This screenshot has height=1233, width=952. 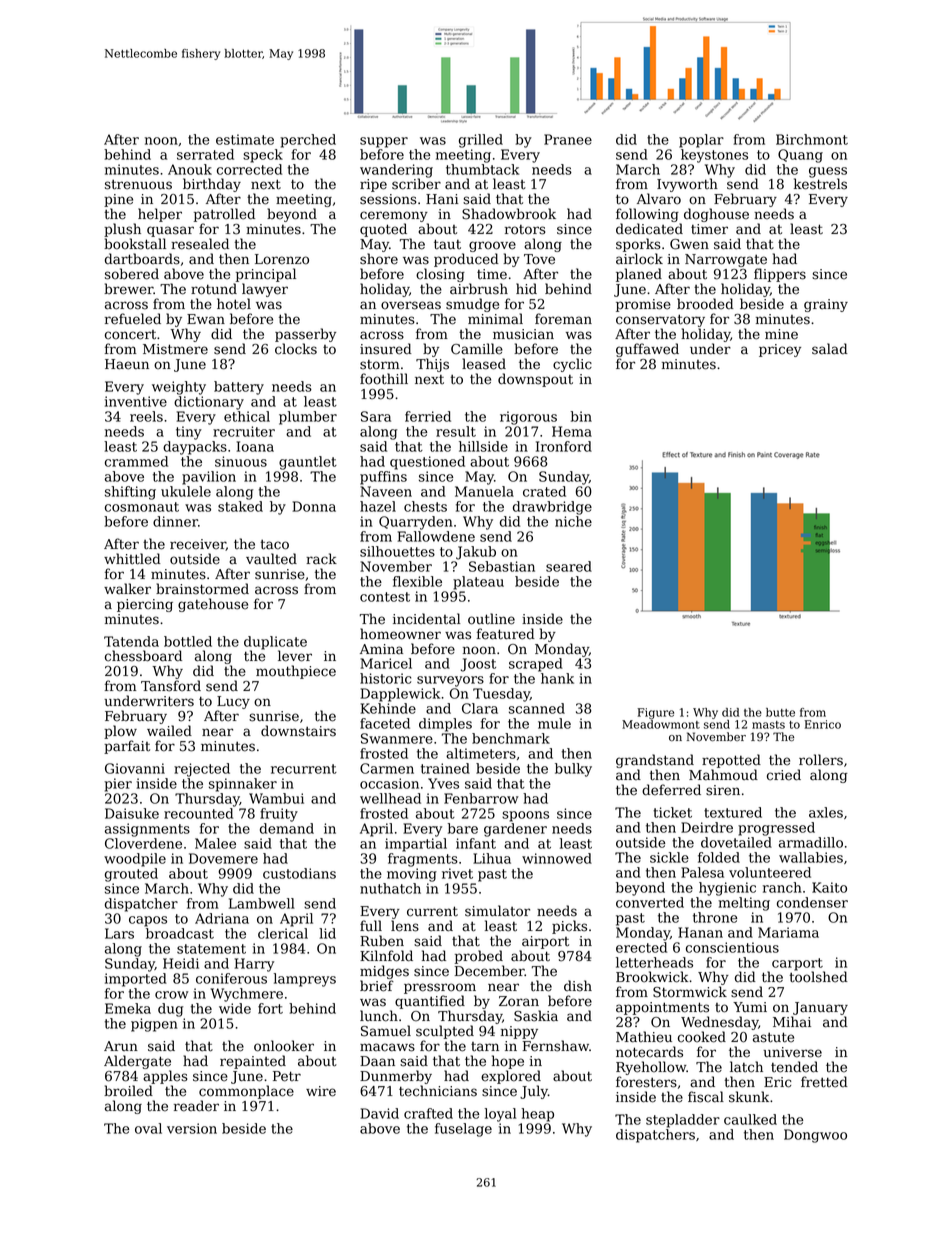 What do you see at coordinates (143, 656) in the screenshot?
I see `chessboard` at bounding box center [143, 656].
